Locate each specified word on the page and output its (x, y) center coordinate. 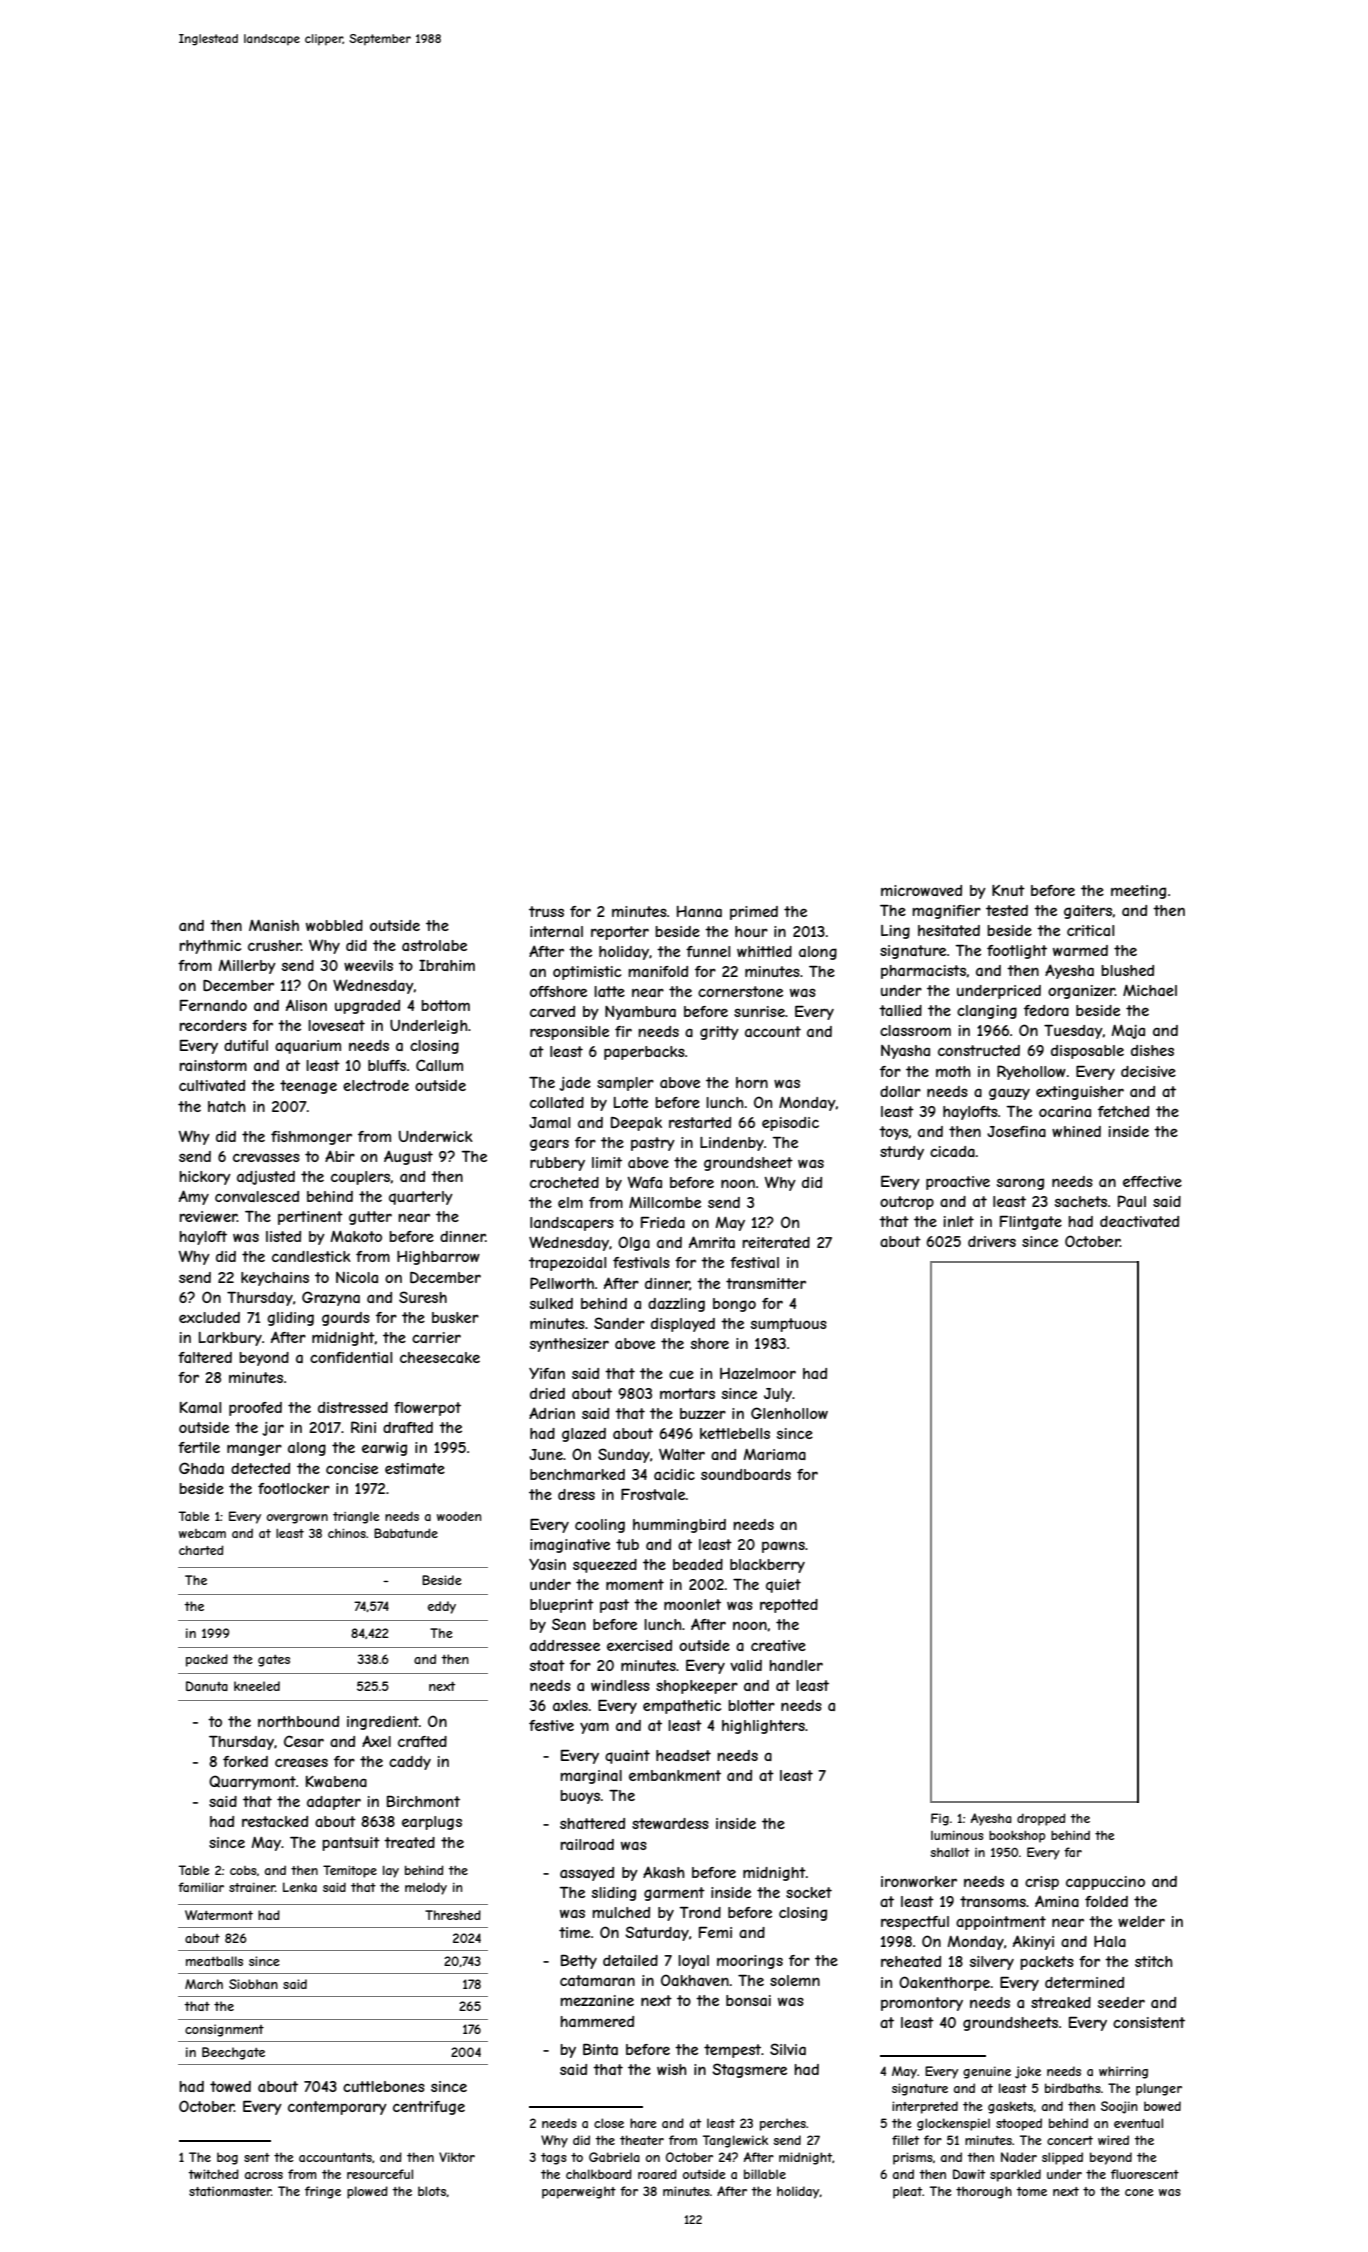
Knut (1008, 890)
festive (551, 1725)
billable (765, 2174)
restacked (275, 1821)
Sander (619, 1323)
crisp (1042, 1883)
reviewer (208, 1216)
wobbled (334, 925)
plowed (367, 2192)
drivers (992, 1241)
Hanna (699, 911)
